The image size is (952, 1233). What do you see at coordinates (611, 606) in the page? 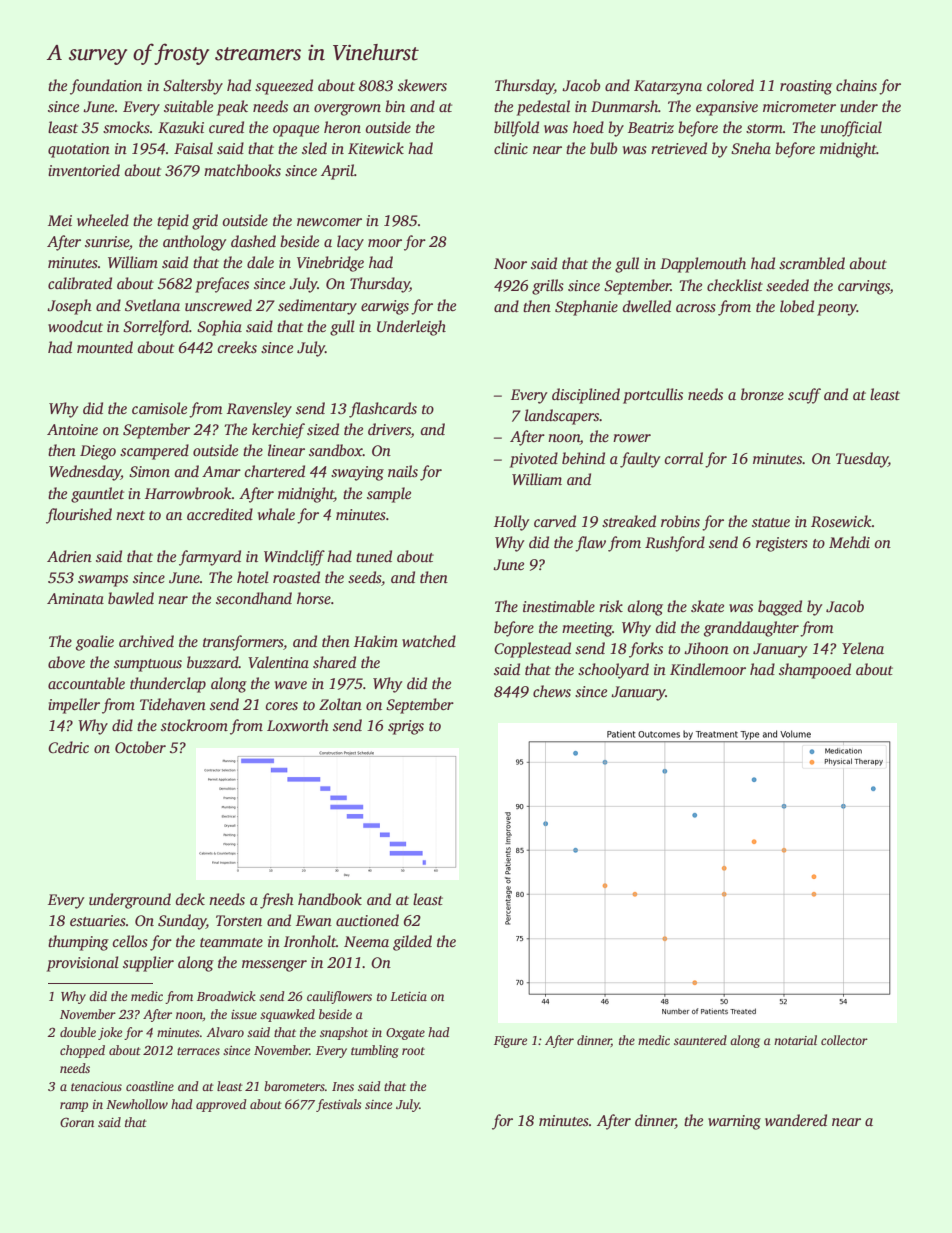
I see `risk` at bounding box center [611, 606].
